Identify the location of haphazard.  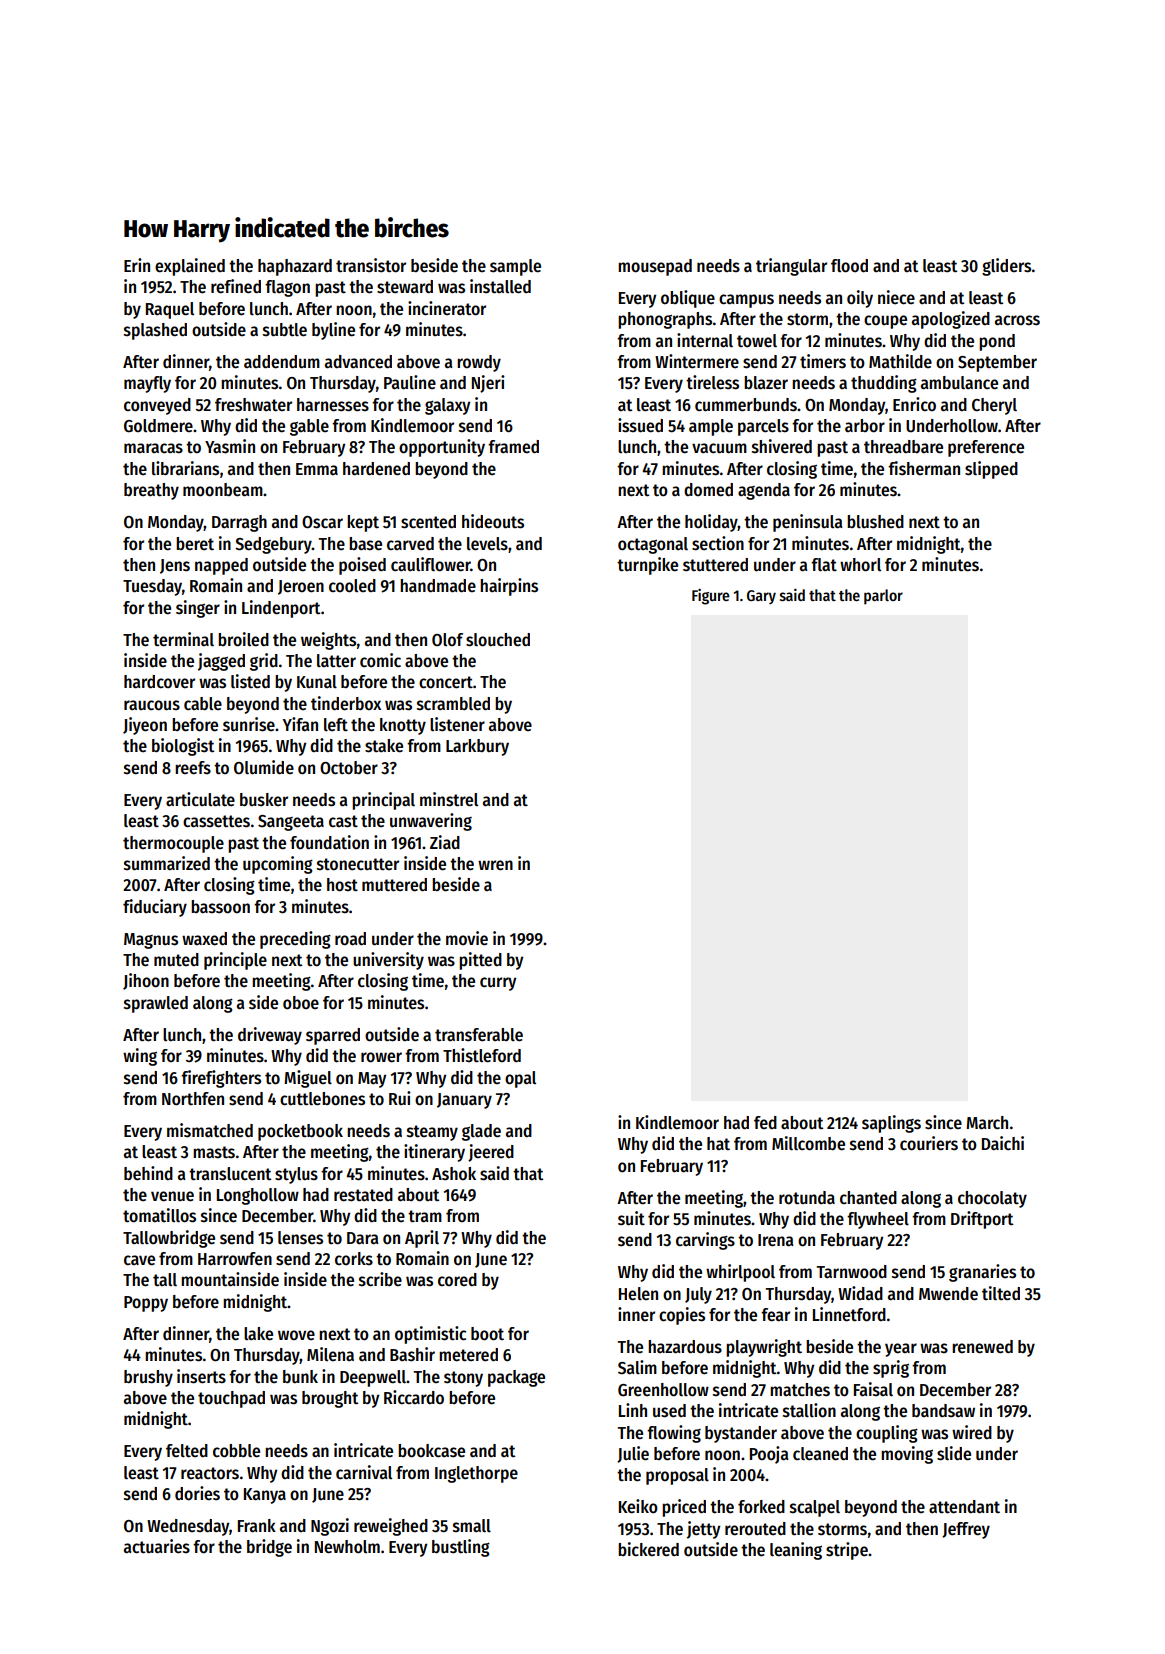
(295, 267).
